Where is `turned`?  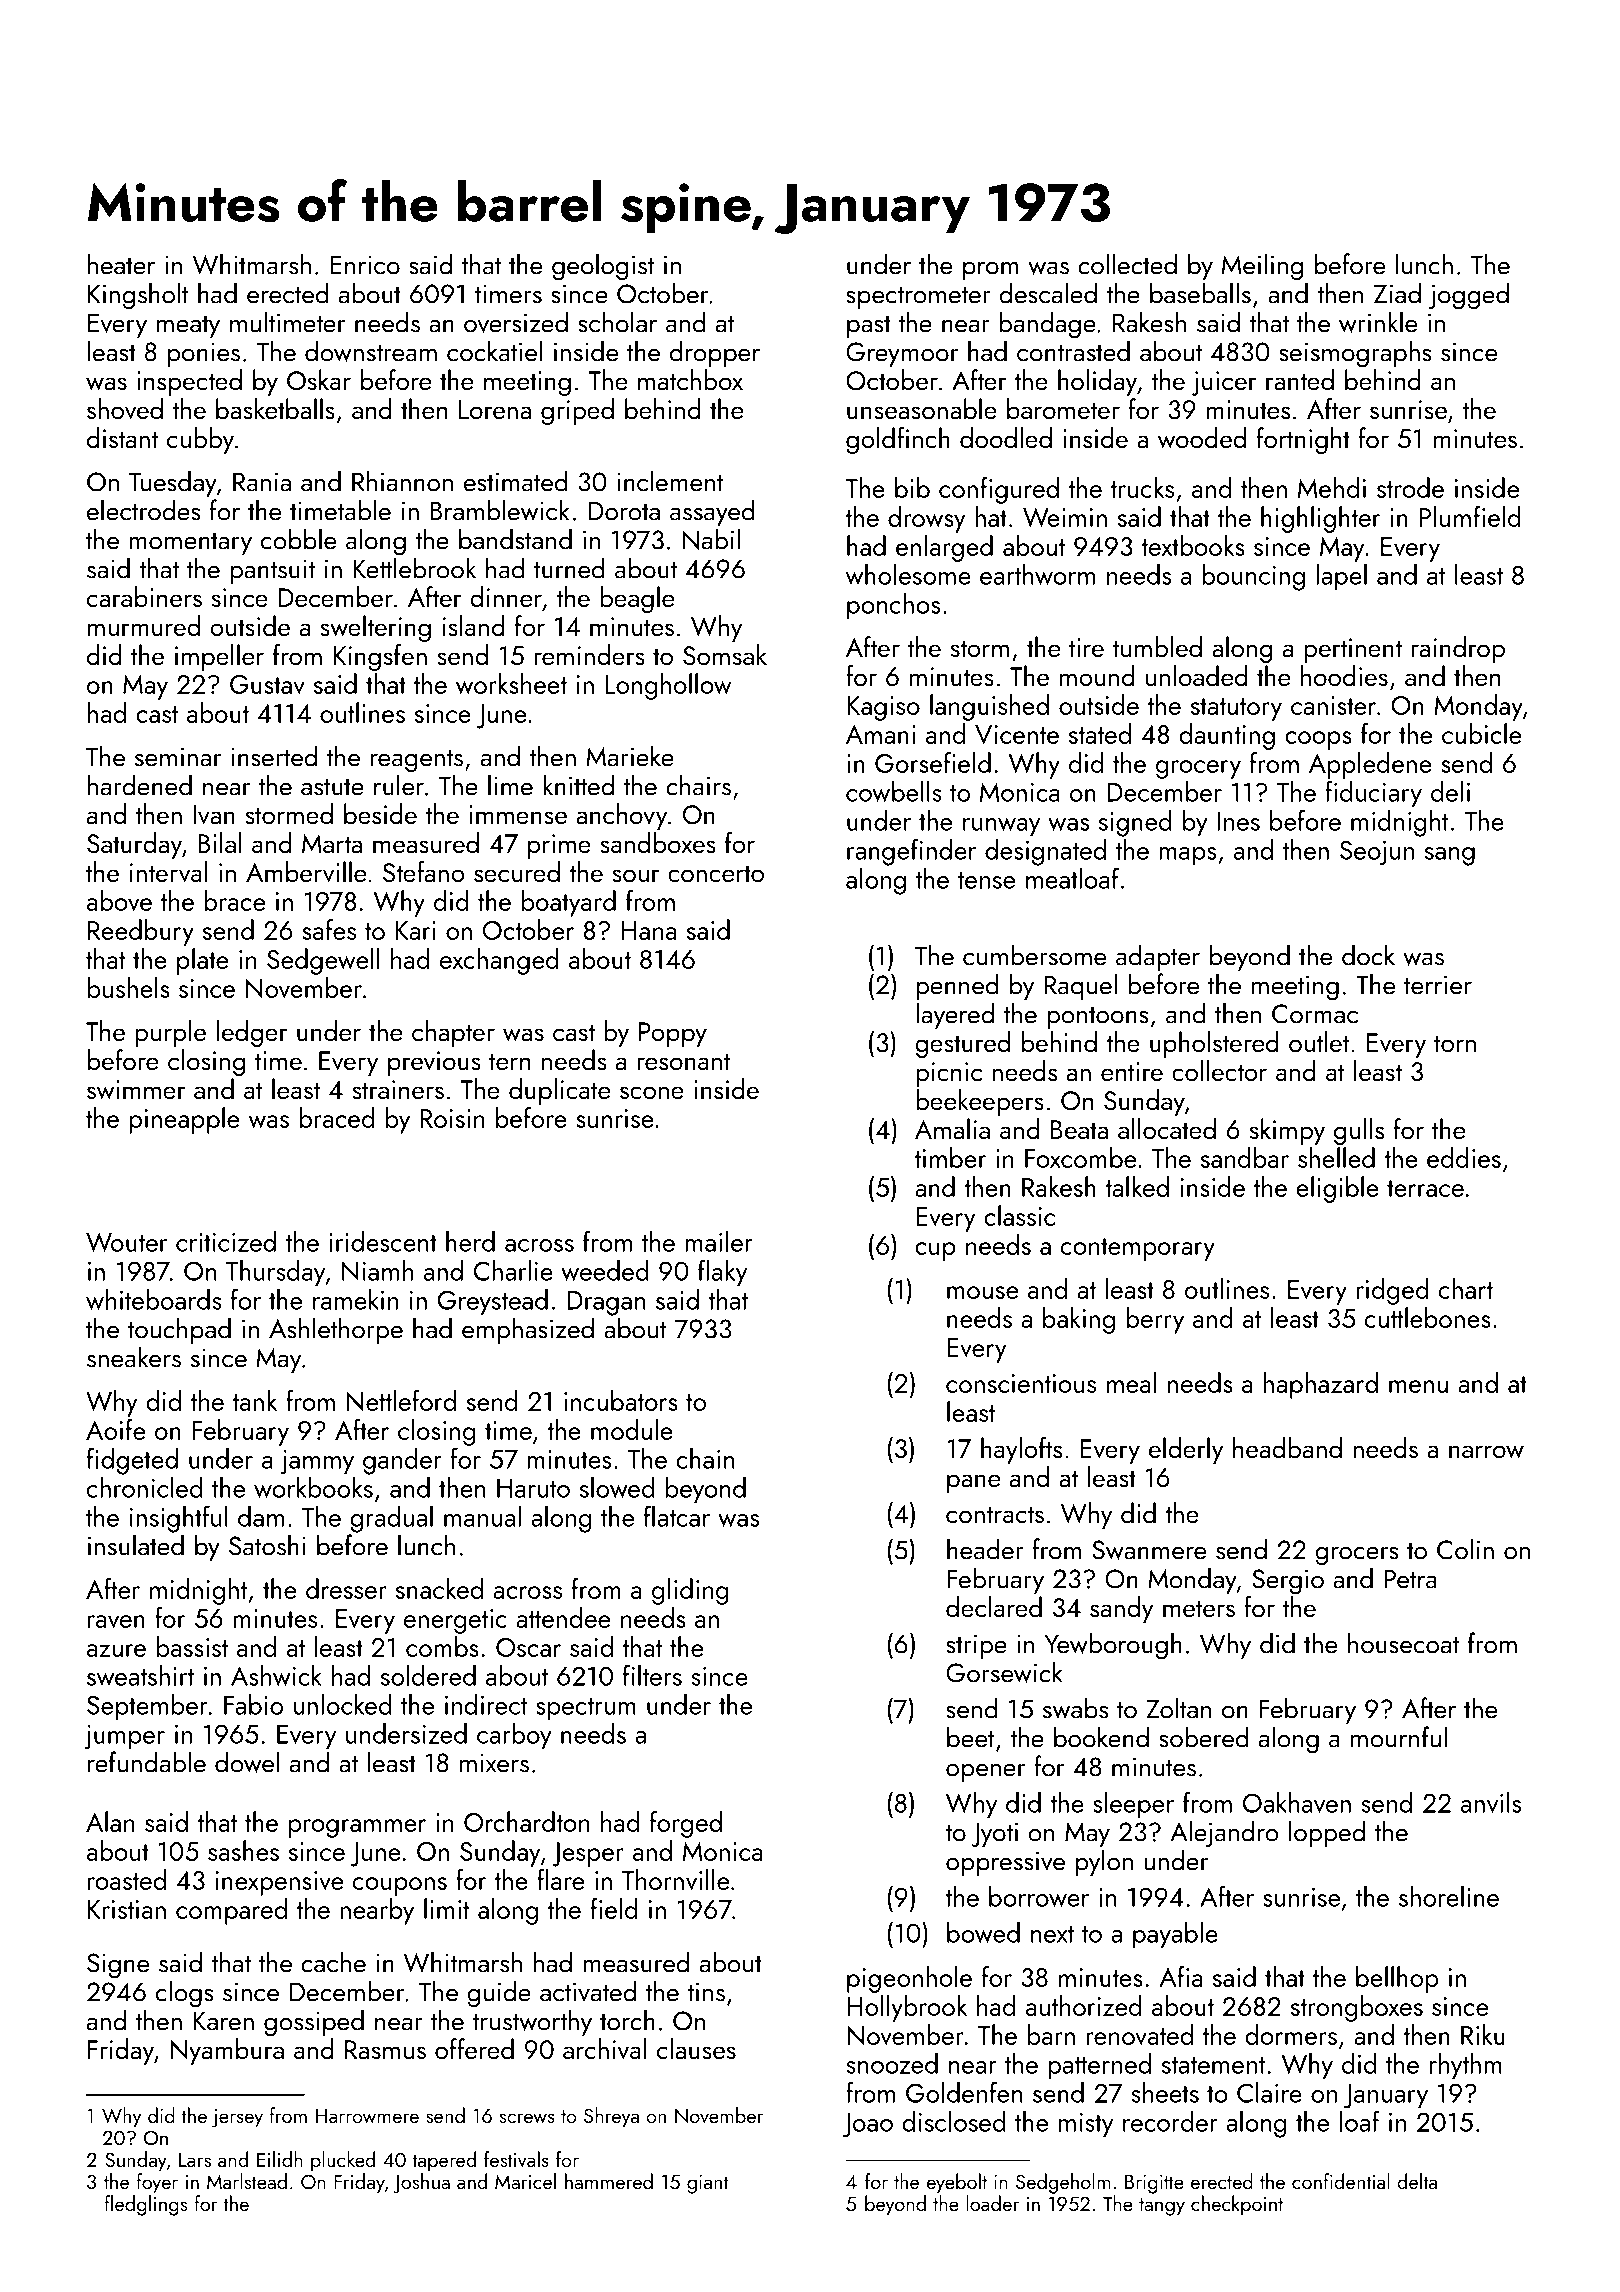
turned is located at coordinates (569, 568).
